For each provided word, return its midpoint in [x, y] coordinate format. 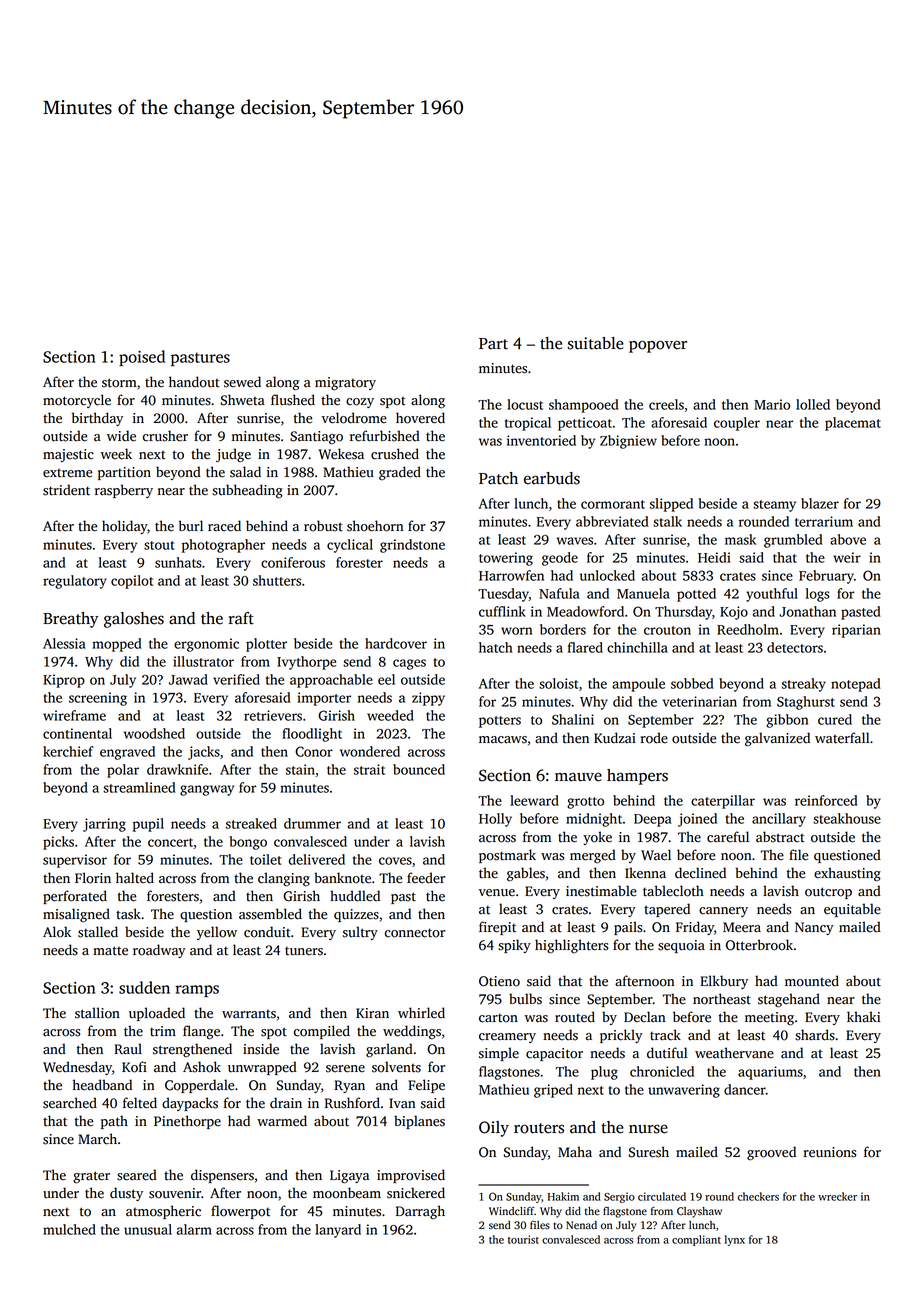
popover [658, 346]
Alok [57, 932]
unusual [148, 1229]
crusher [165, 436]
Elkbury [724, 982]
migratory [345, 384]
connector [415, 933]
